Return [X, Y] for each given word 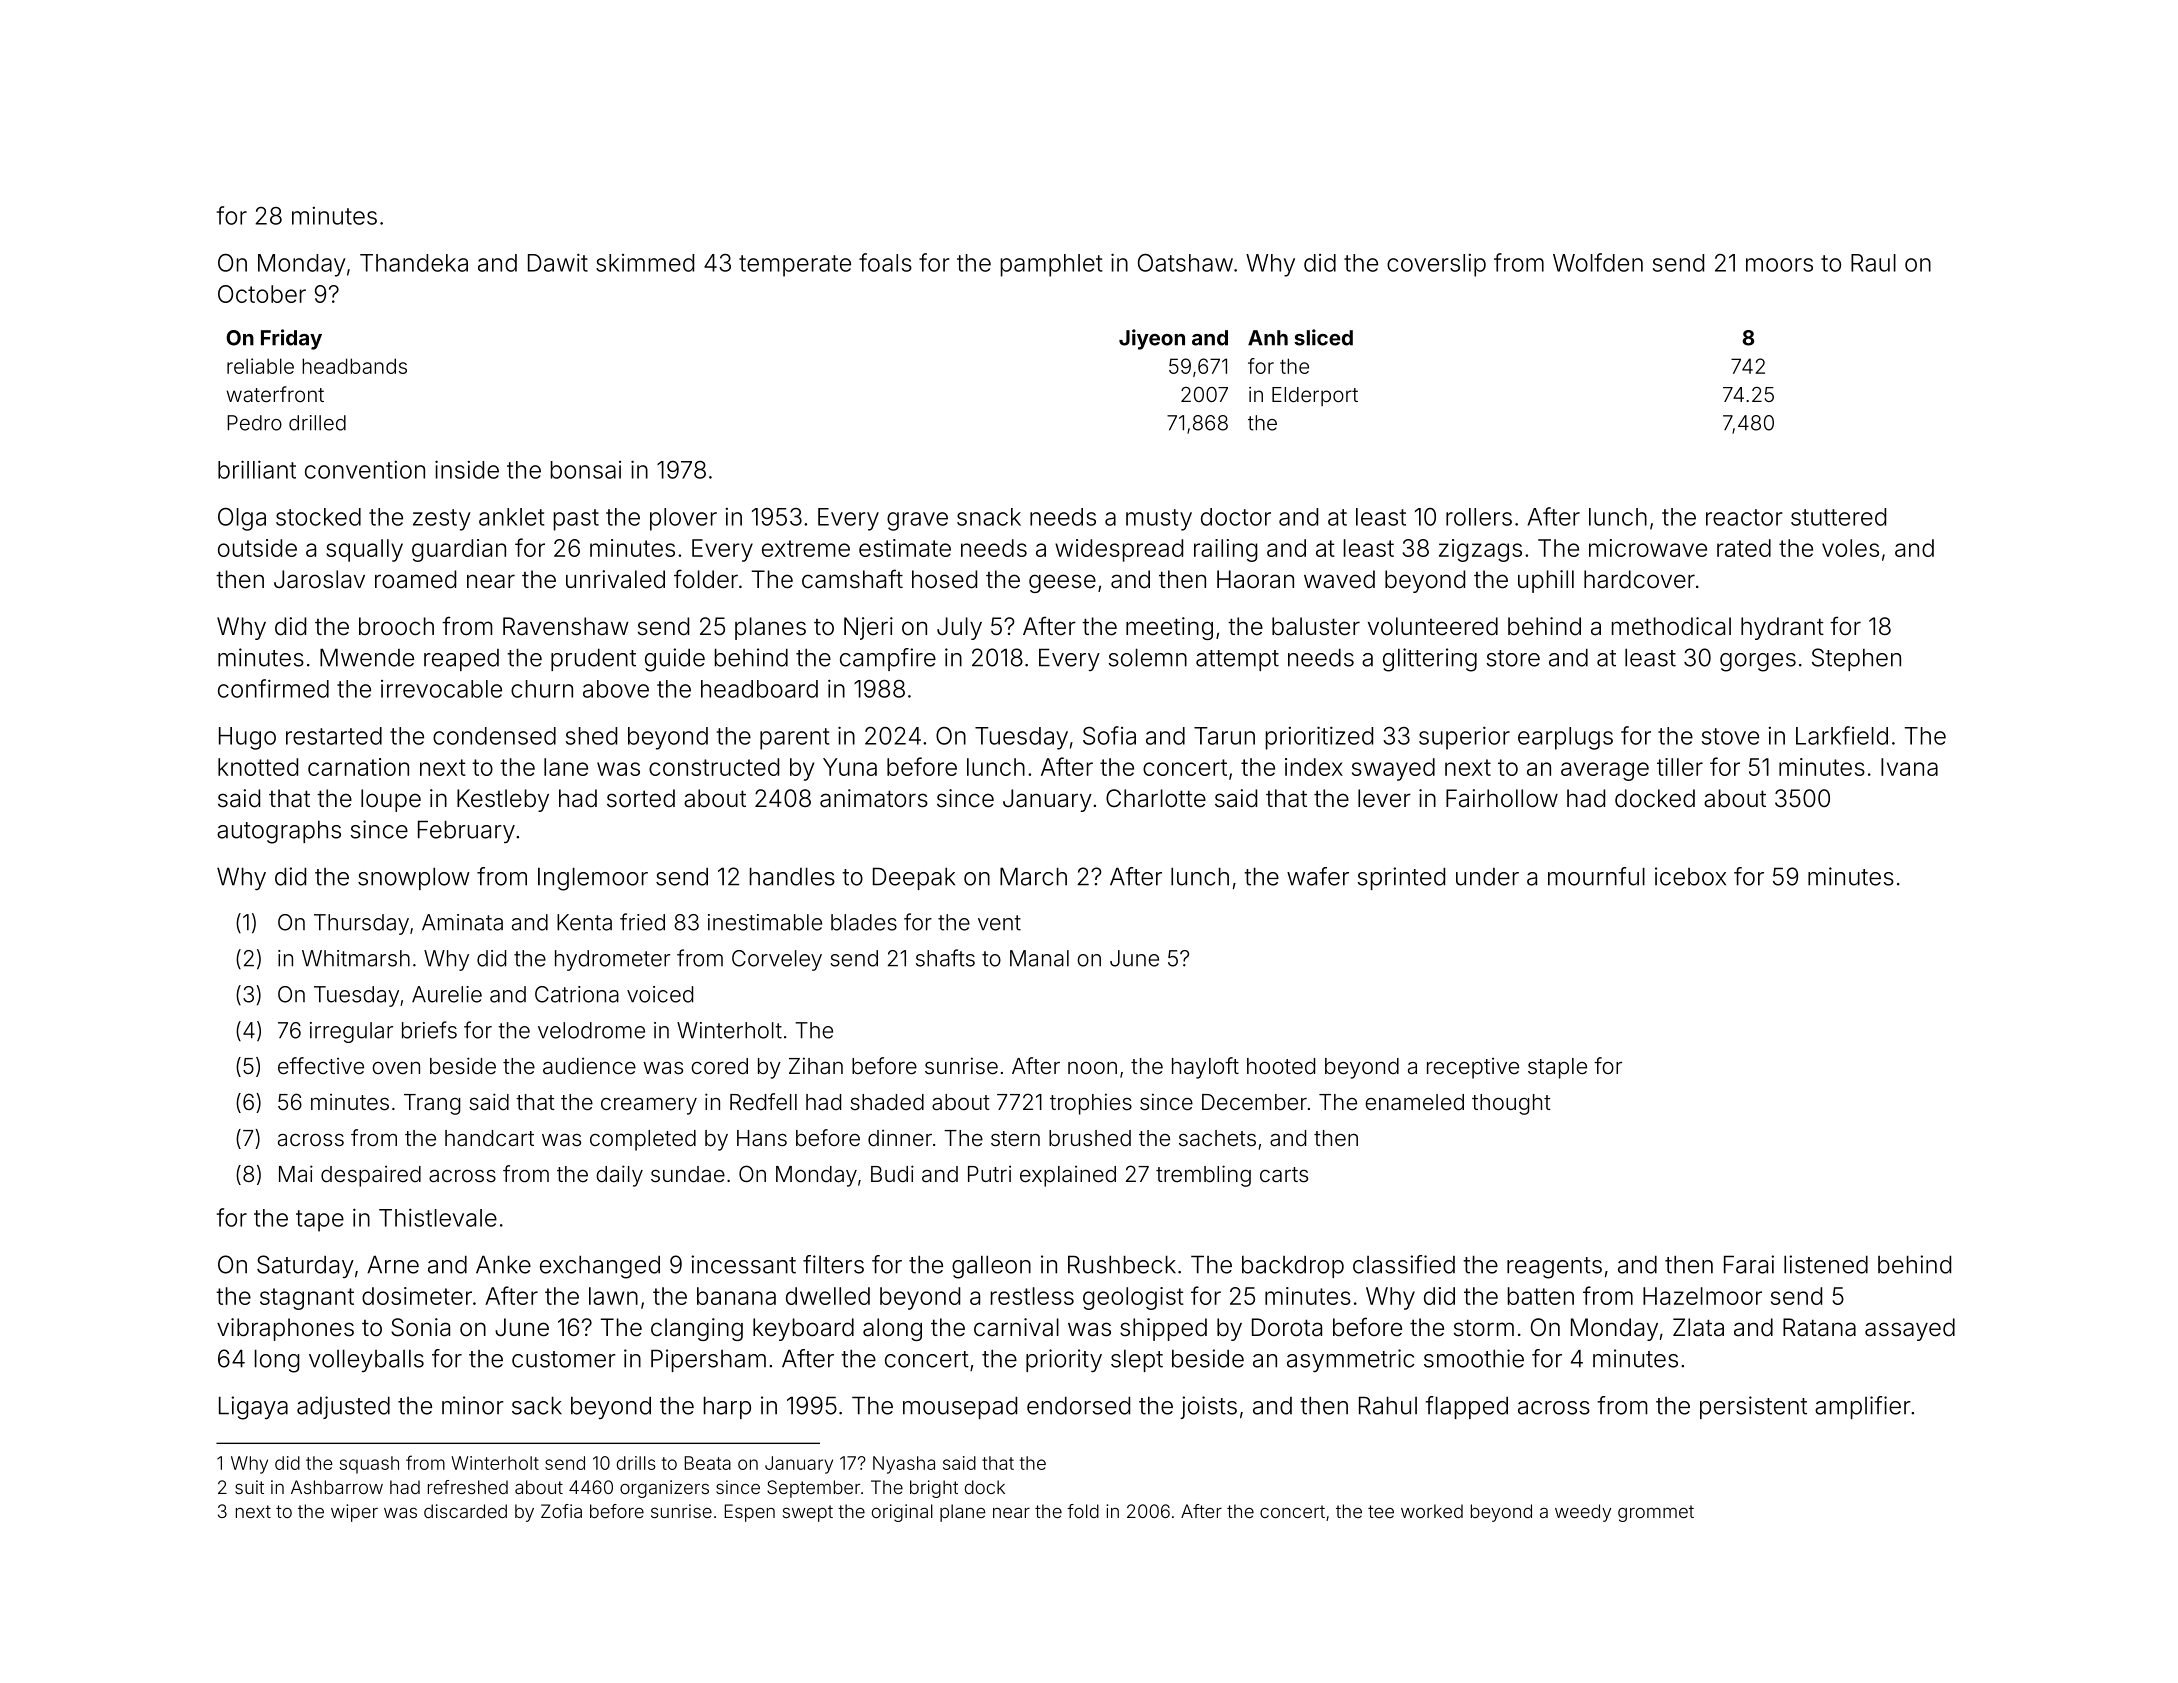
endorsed [1078, 1405]
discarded [465, 1511]
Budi [892, 1174]
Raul [1873, 263]
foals [885, 262]
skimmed [645, 263]
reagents [1554, 1268]
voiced [660, 994]
